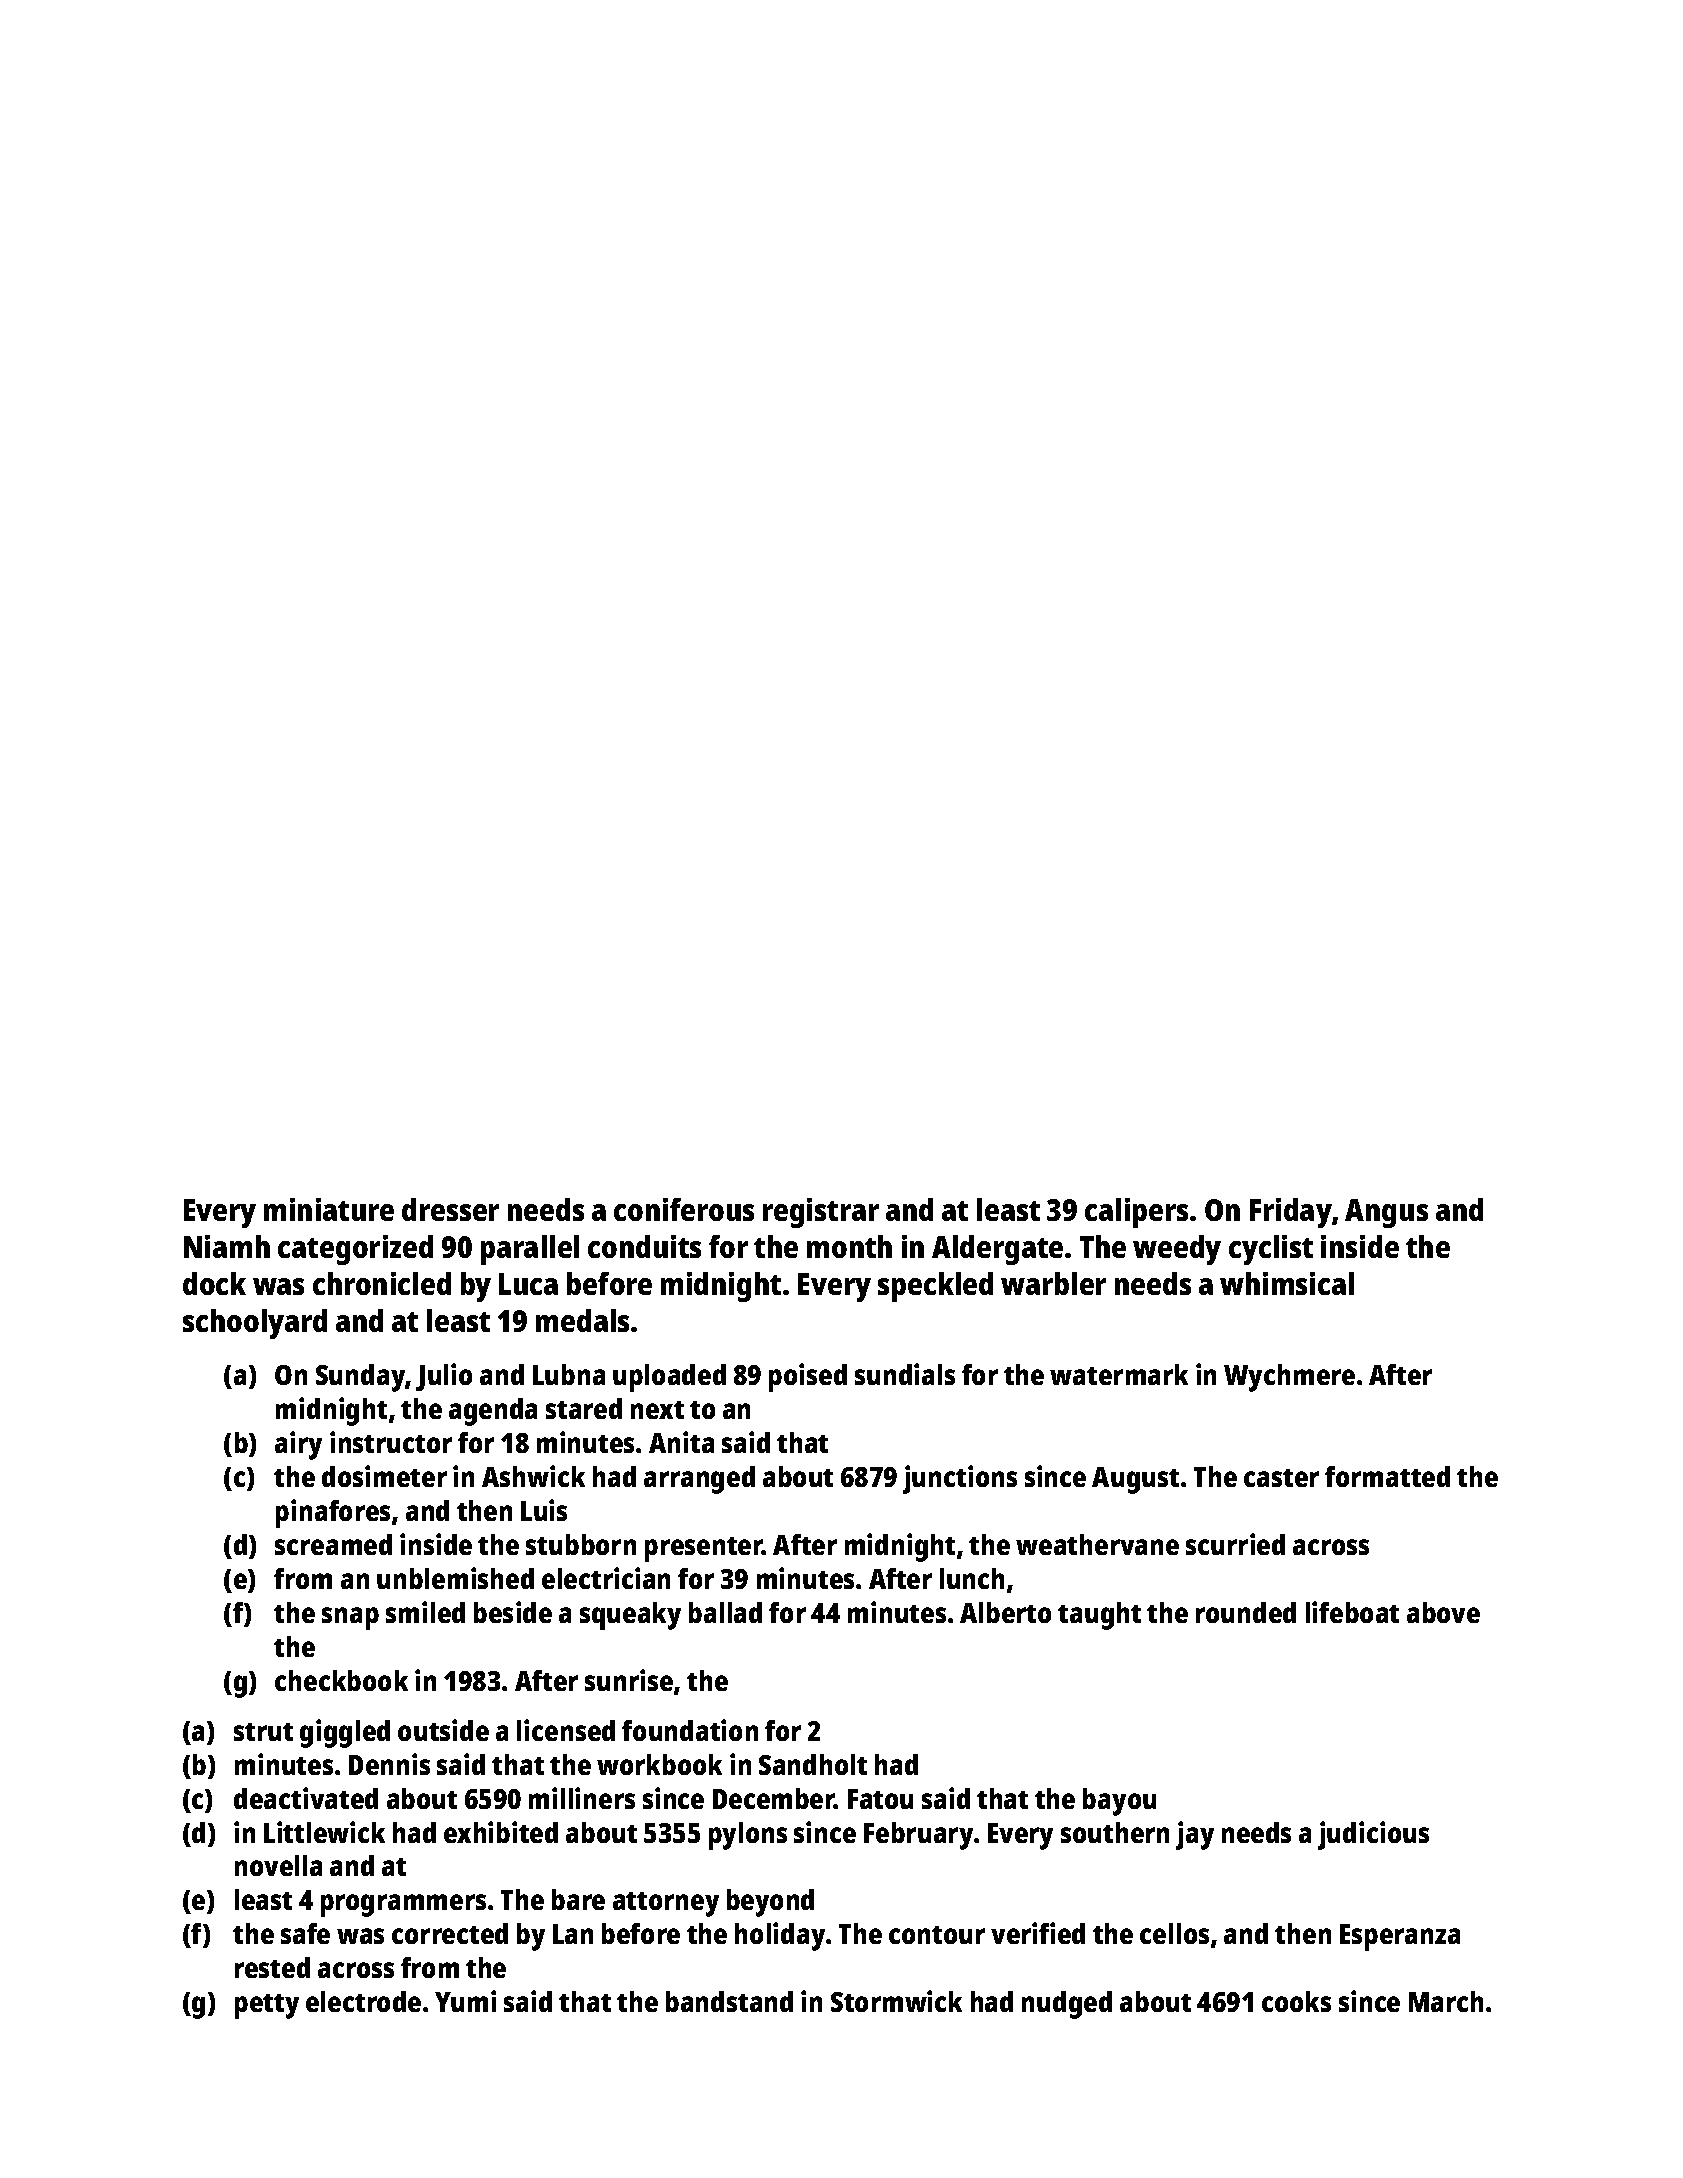 Image resolution: width=1683 pixels, height=2178 pixels. I want to click on weedy, so click(1177, 1250).
